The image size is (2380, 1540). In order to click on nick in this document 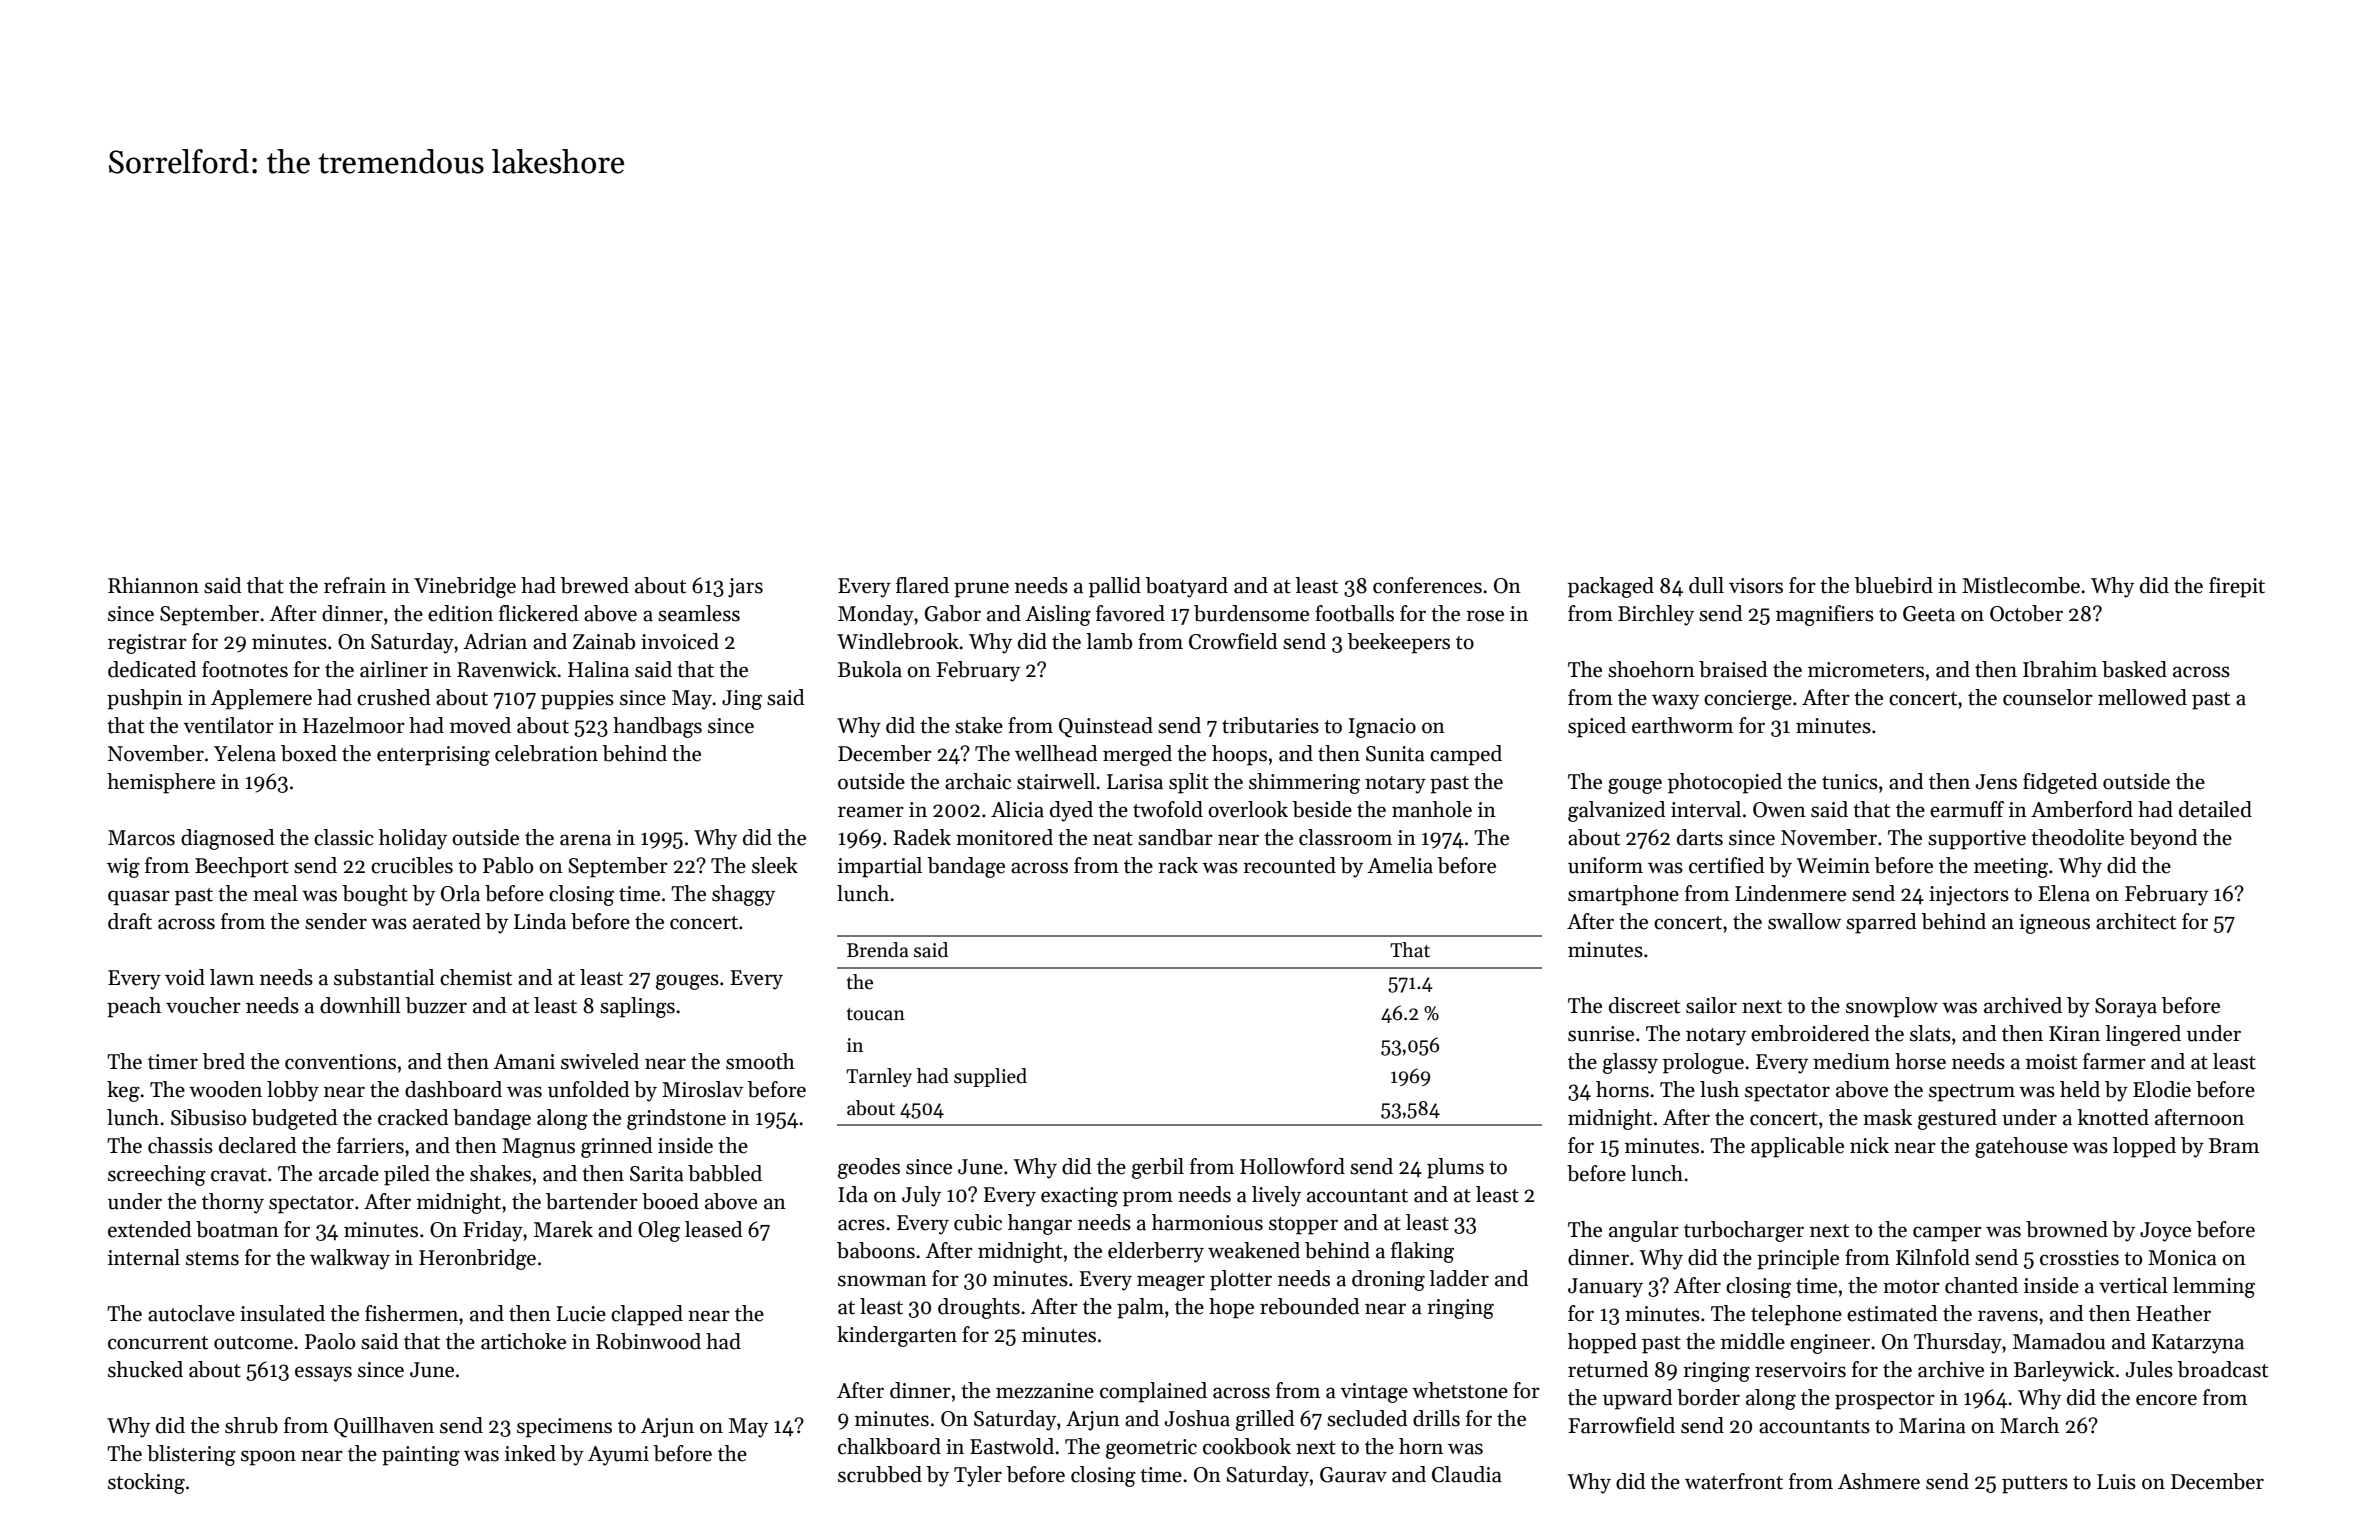, I will do `click(1869, 1145)`.
